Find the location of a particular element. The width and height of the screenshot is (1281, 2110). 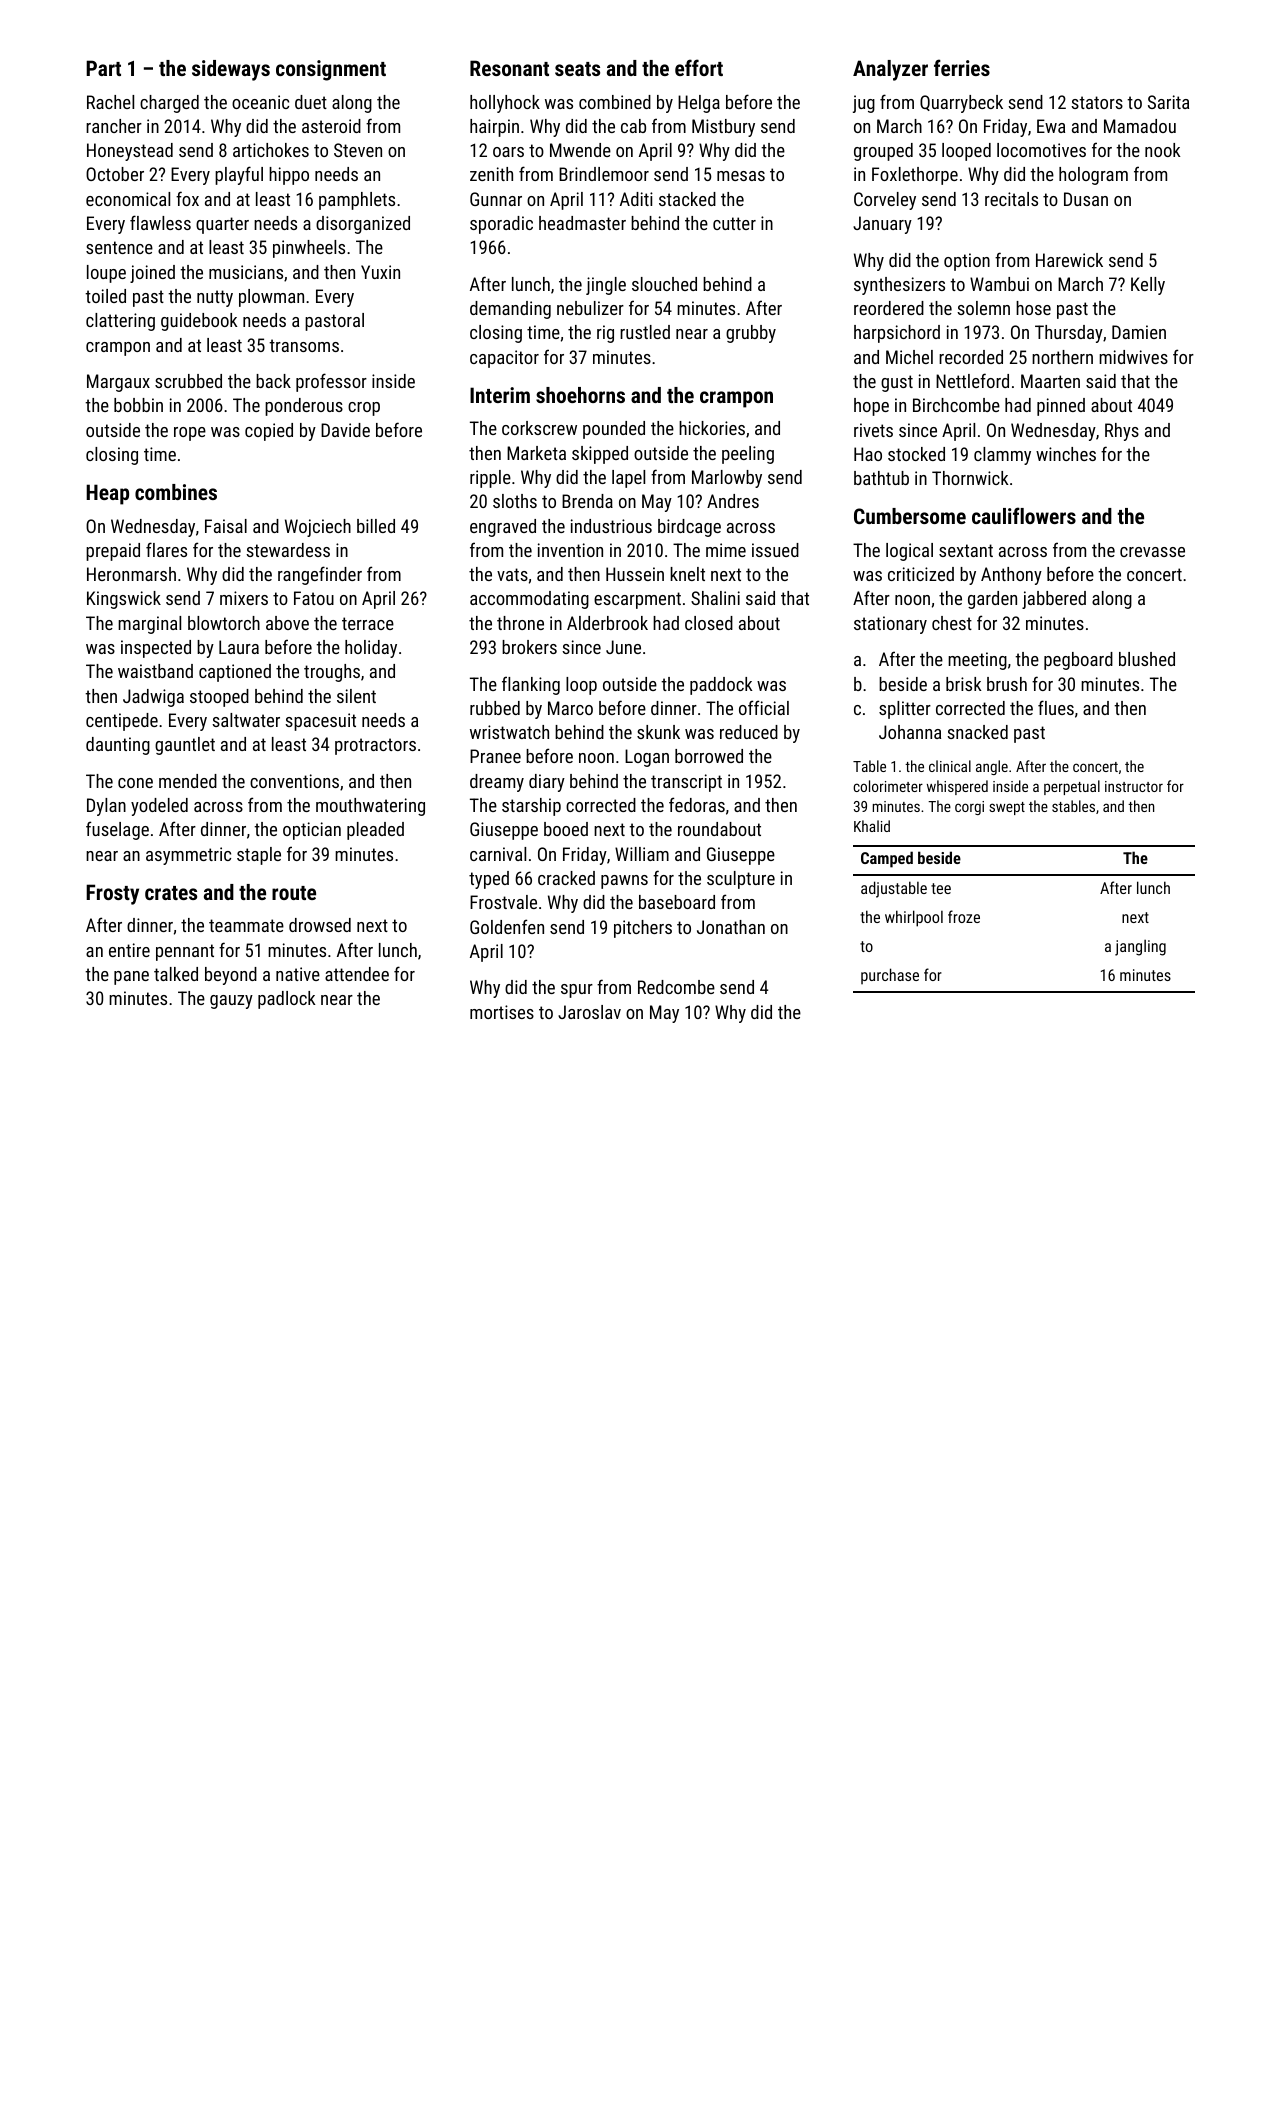

angle is located at coordinates (992, 767).
